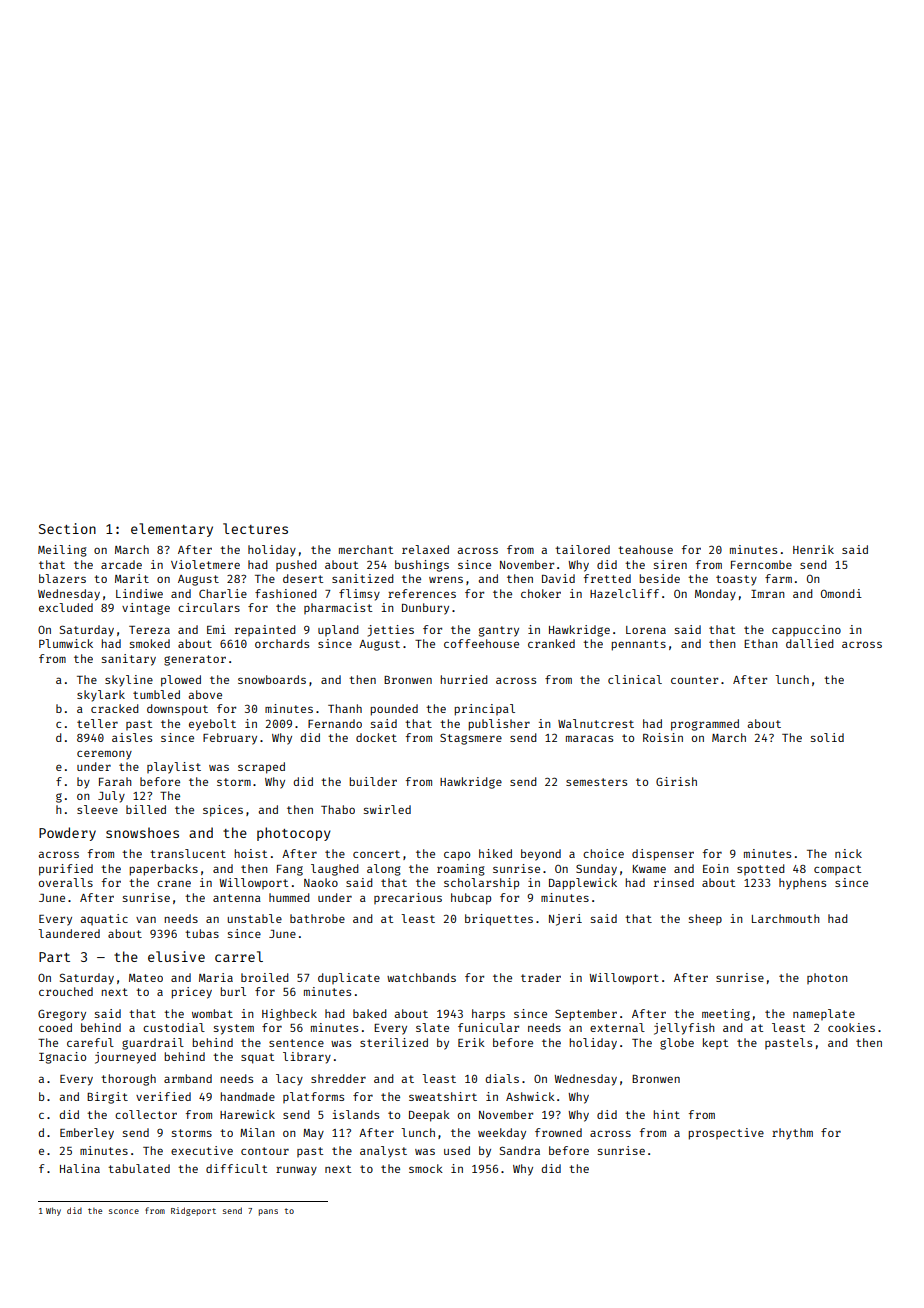 Image resolution: width=924 pixels, height=1308 pixels. Describe the element at coordinates (813, 549) in the screenshot. I see `Henrik` at that location.
